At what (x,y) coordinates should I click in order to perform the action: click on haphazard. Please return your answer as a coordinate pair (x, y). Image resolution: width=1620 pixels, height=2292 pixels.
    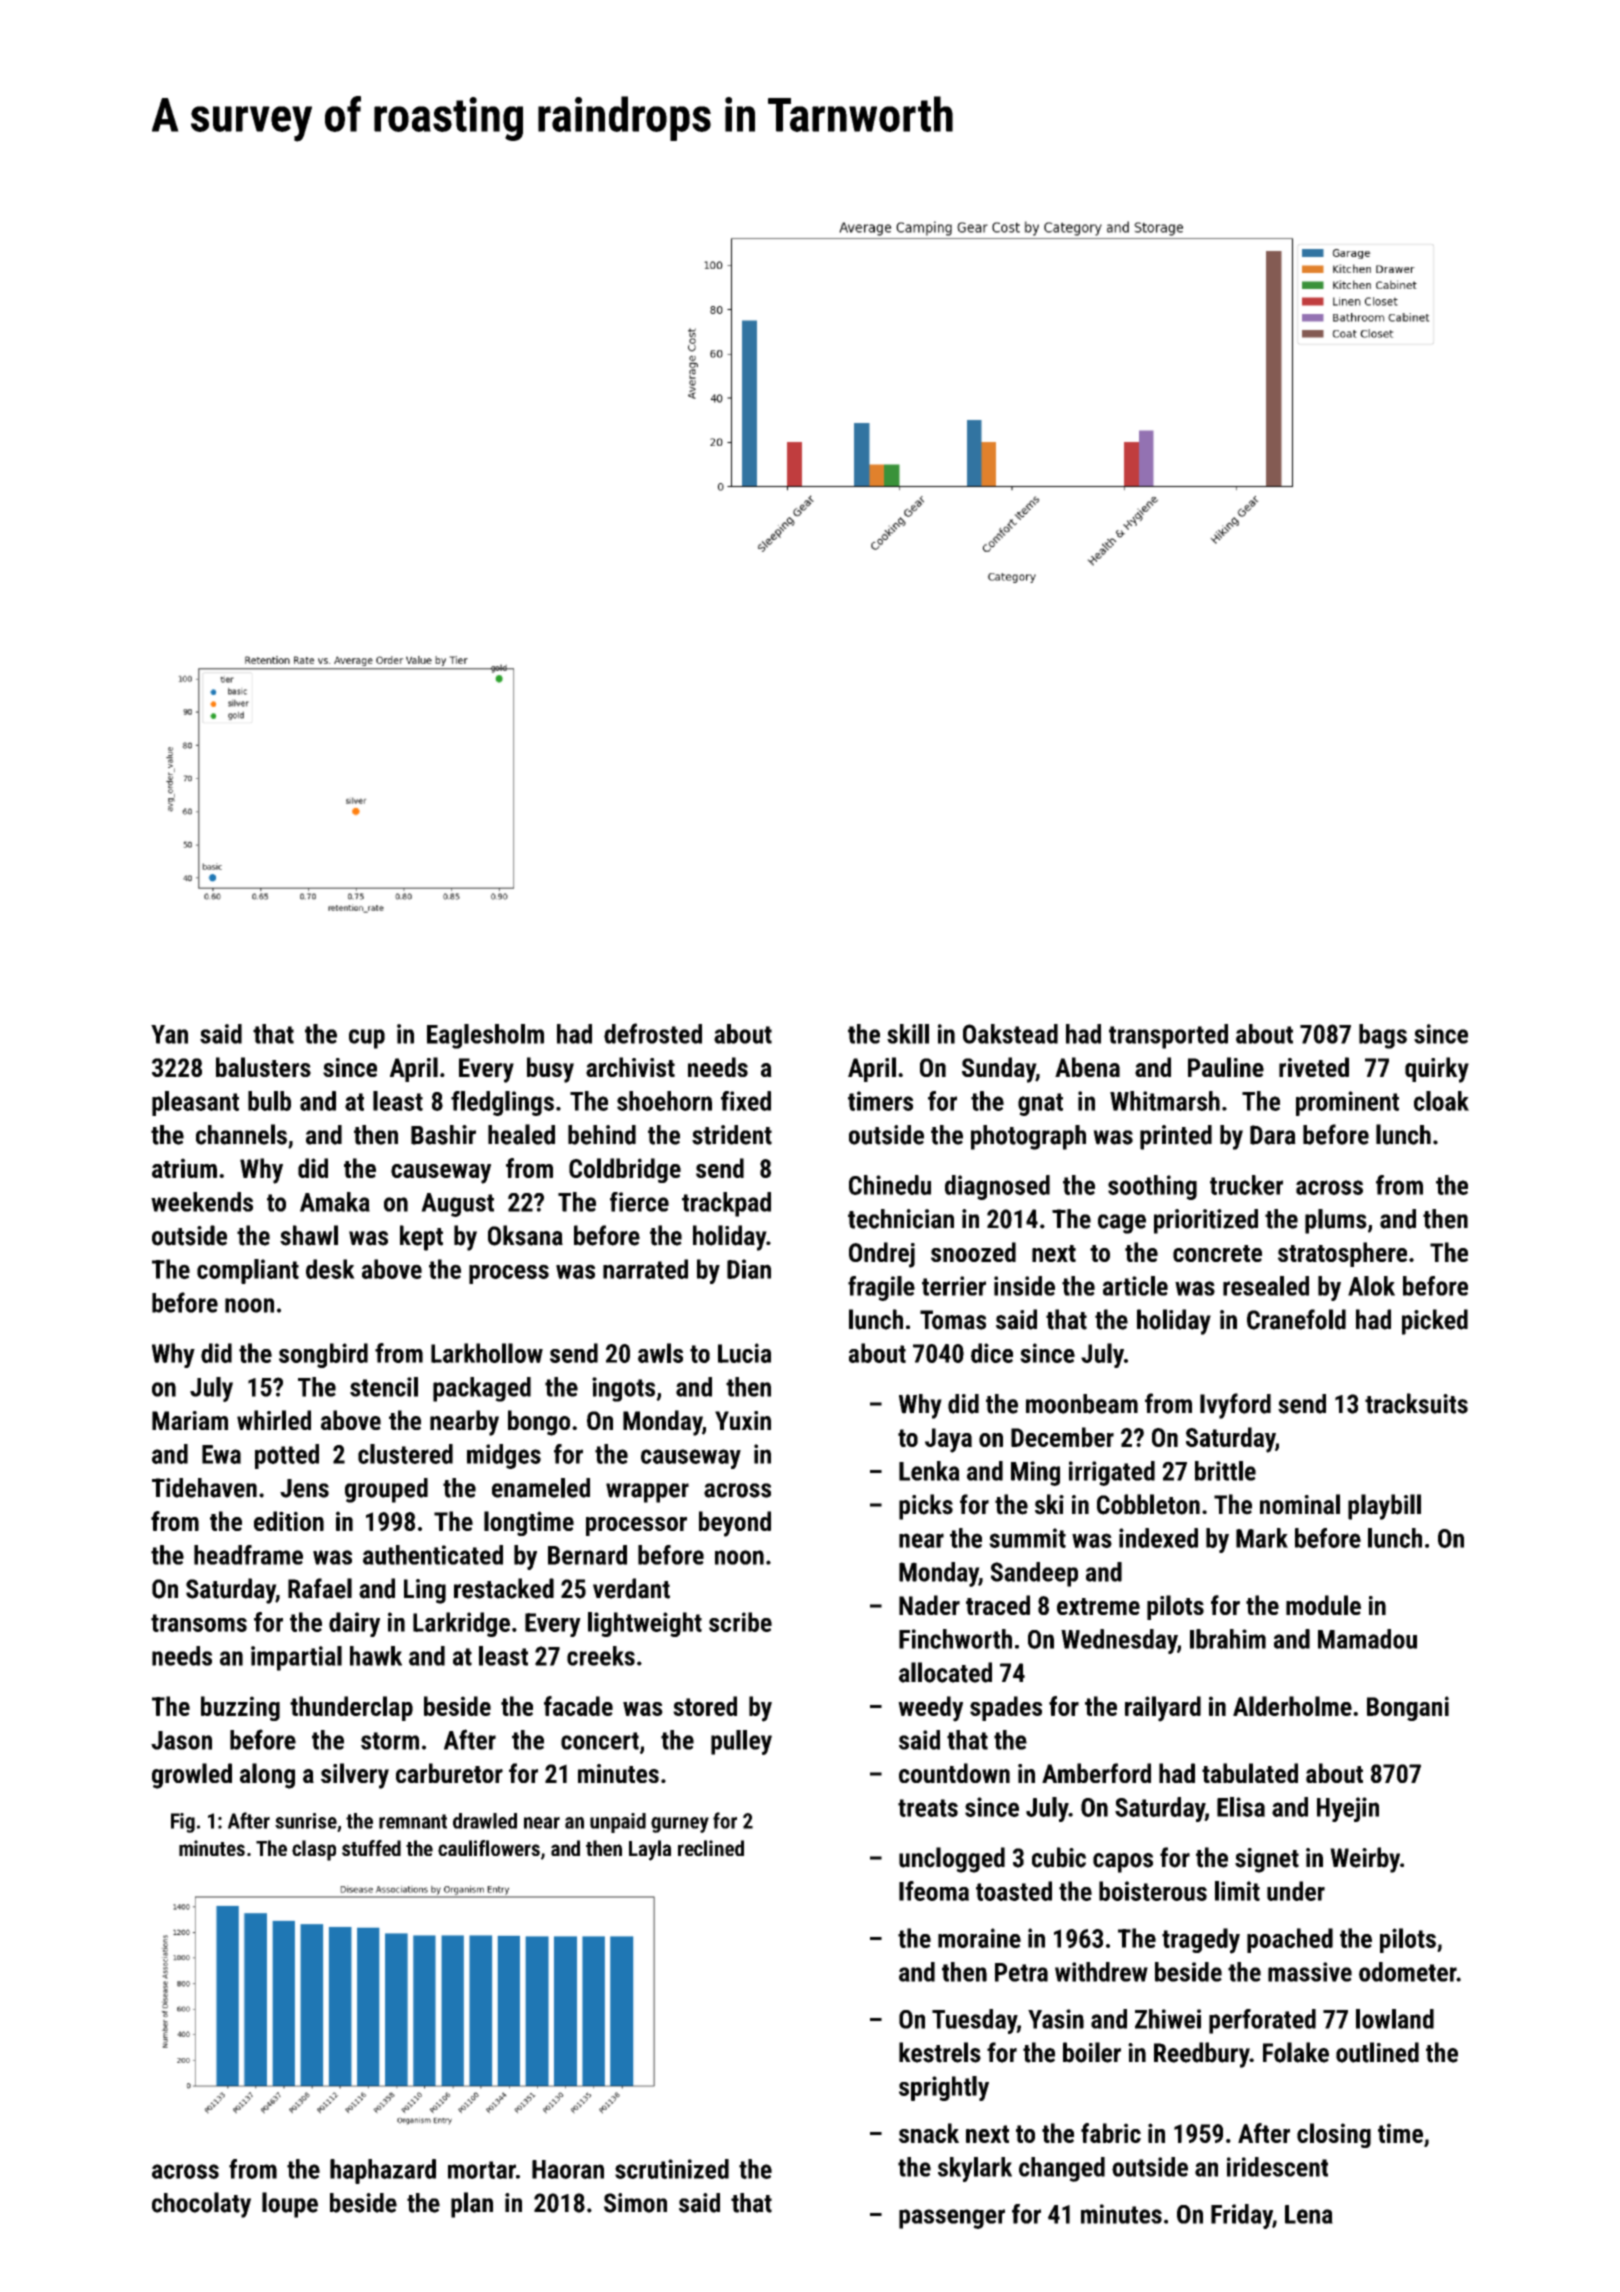
    Looking at the image, I should click on (383, 2171).
